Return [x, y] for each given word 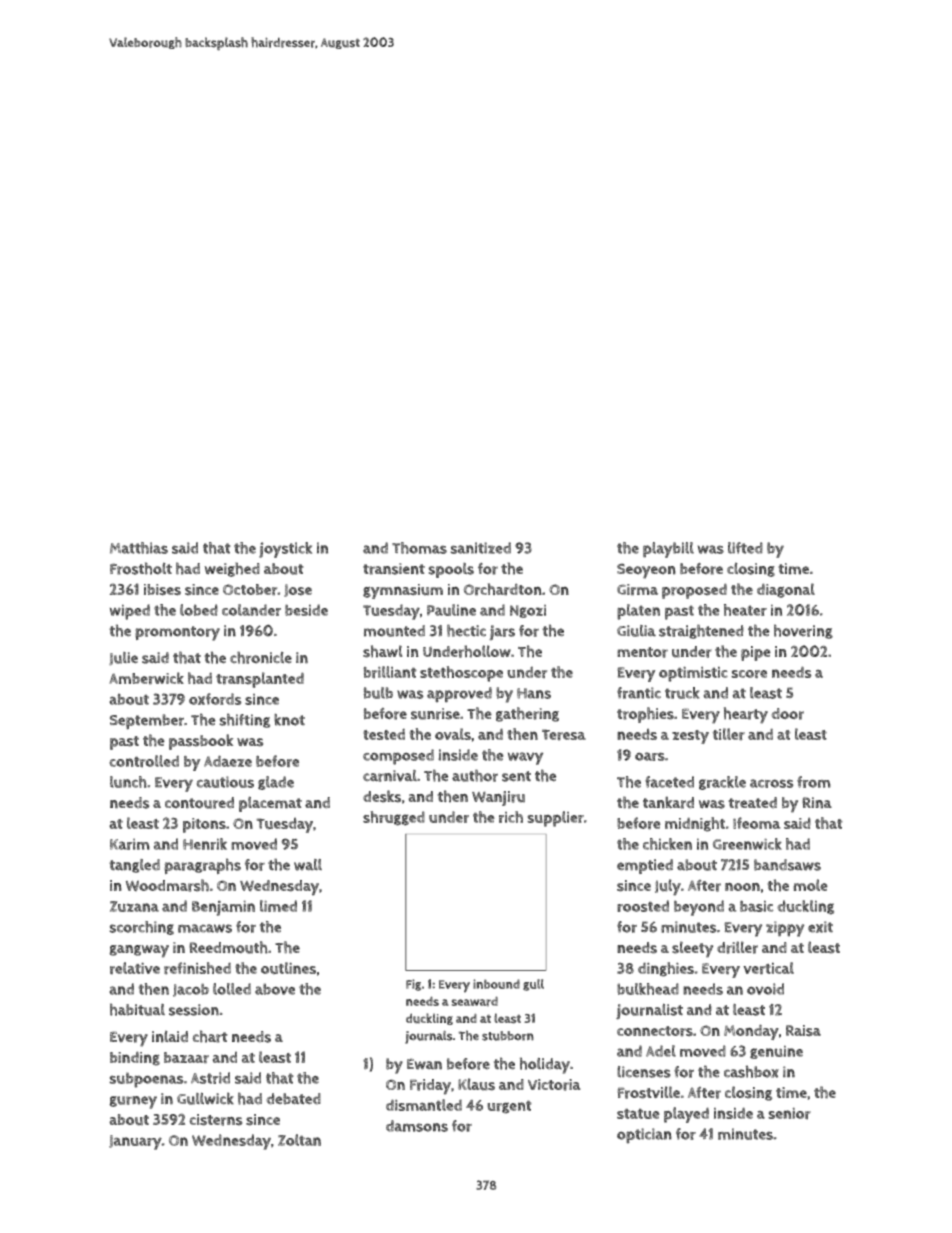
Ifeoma [756, 823]
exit [820, 927]
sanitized [480, 548]
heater [745, 610]
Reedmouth [228, 947]
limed [278, 906]
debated [293, 1099]
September [147, 722]
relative [135, 968]
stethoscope [461, 674]
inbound [496, 984]
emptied [645, 866]
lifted [745, 548]
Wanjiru [498, 798]
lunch [128, 782]
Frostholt [141, 568]
